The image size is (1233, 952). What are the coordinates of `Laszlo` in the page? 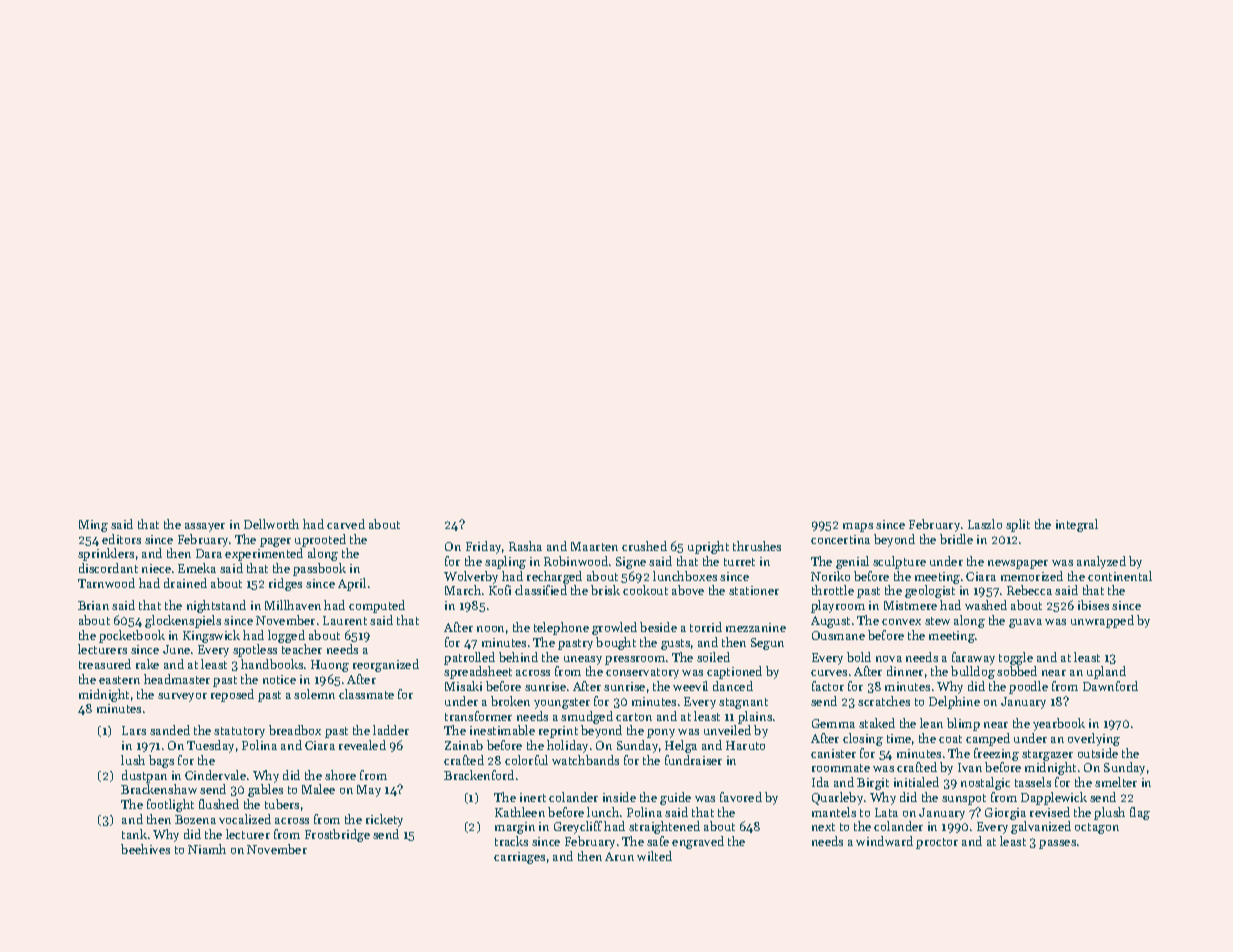 It's located at (985, 524).
